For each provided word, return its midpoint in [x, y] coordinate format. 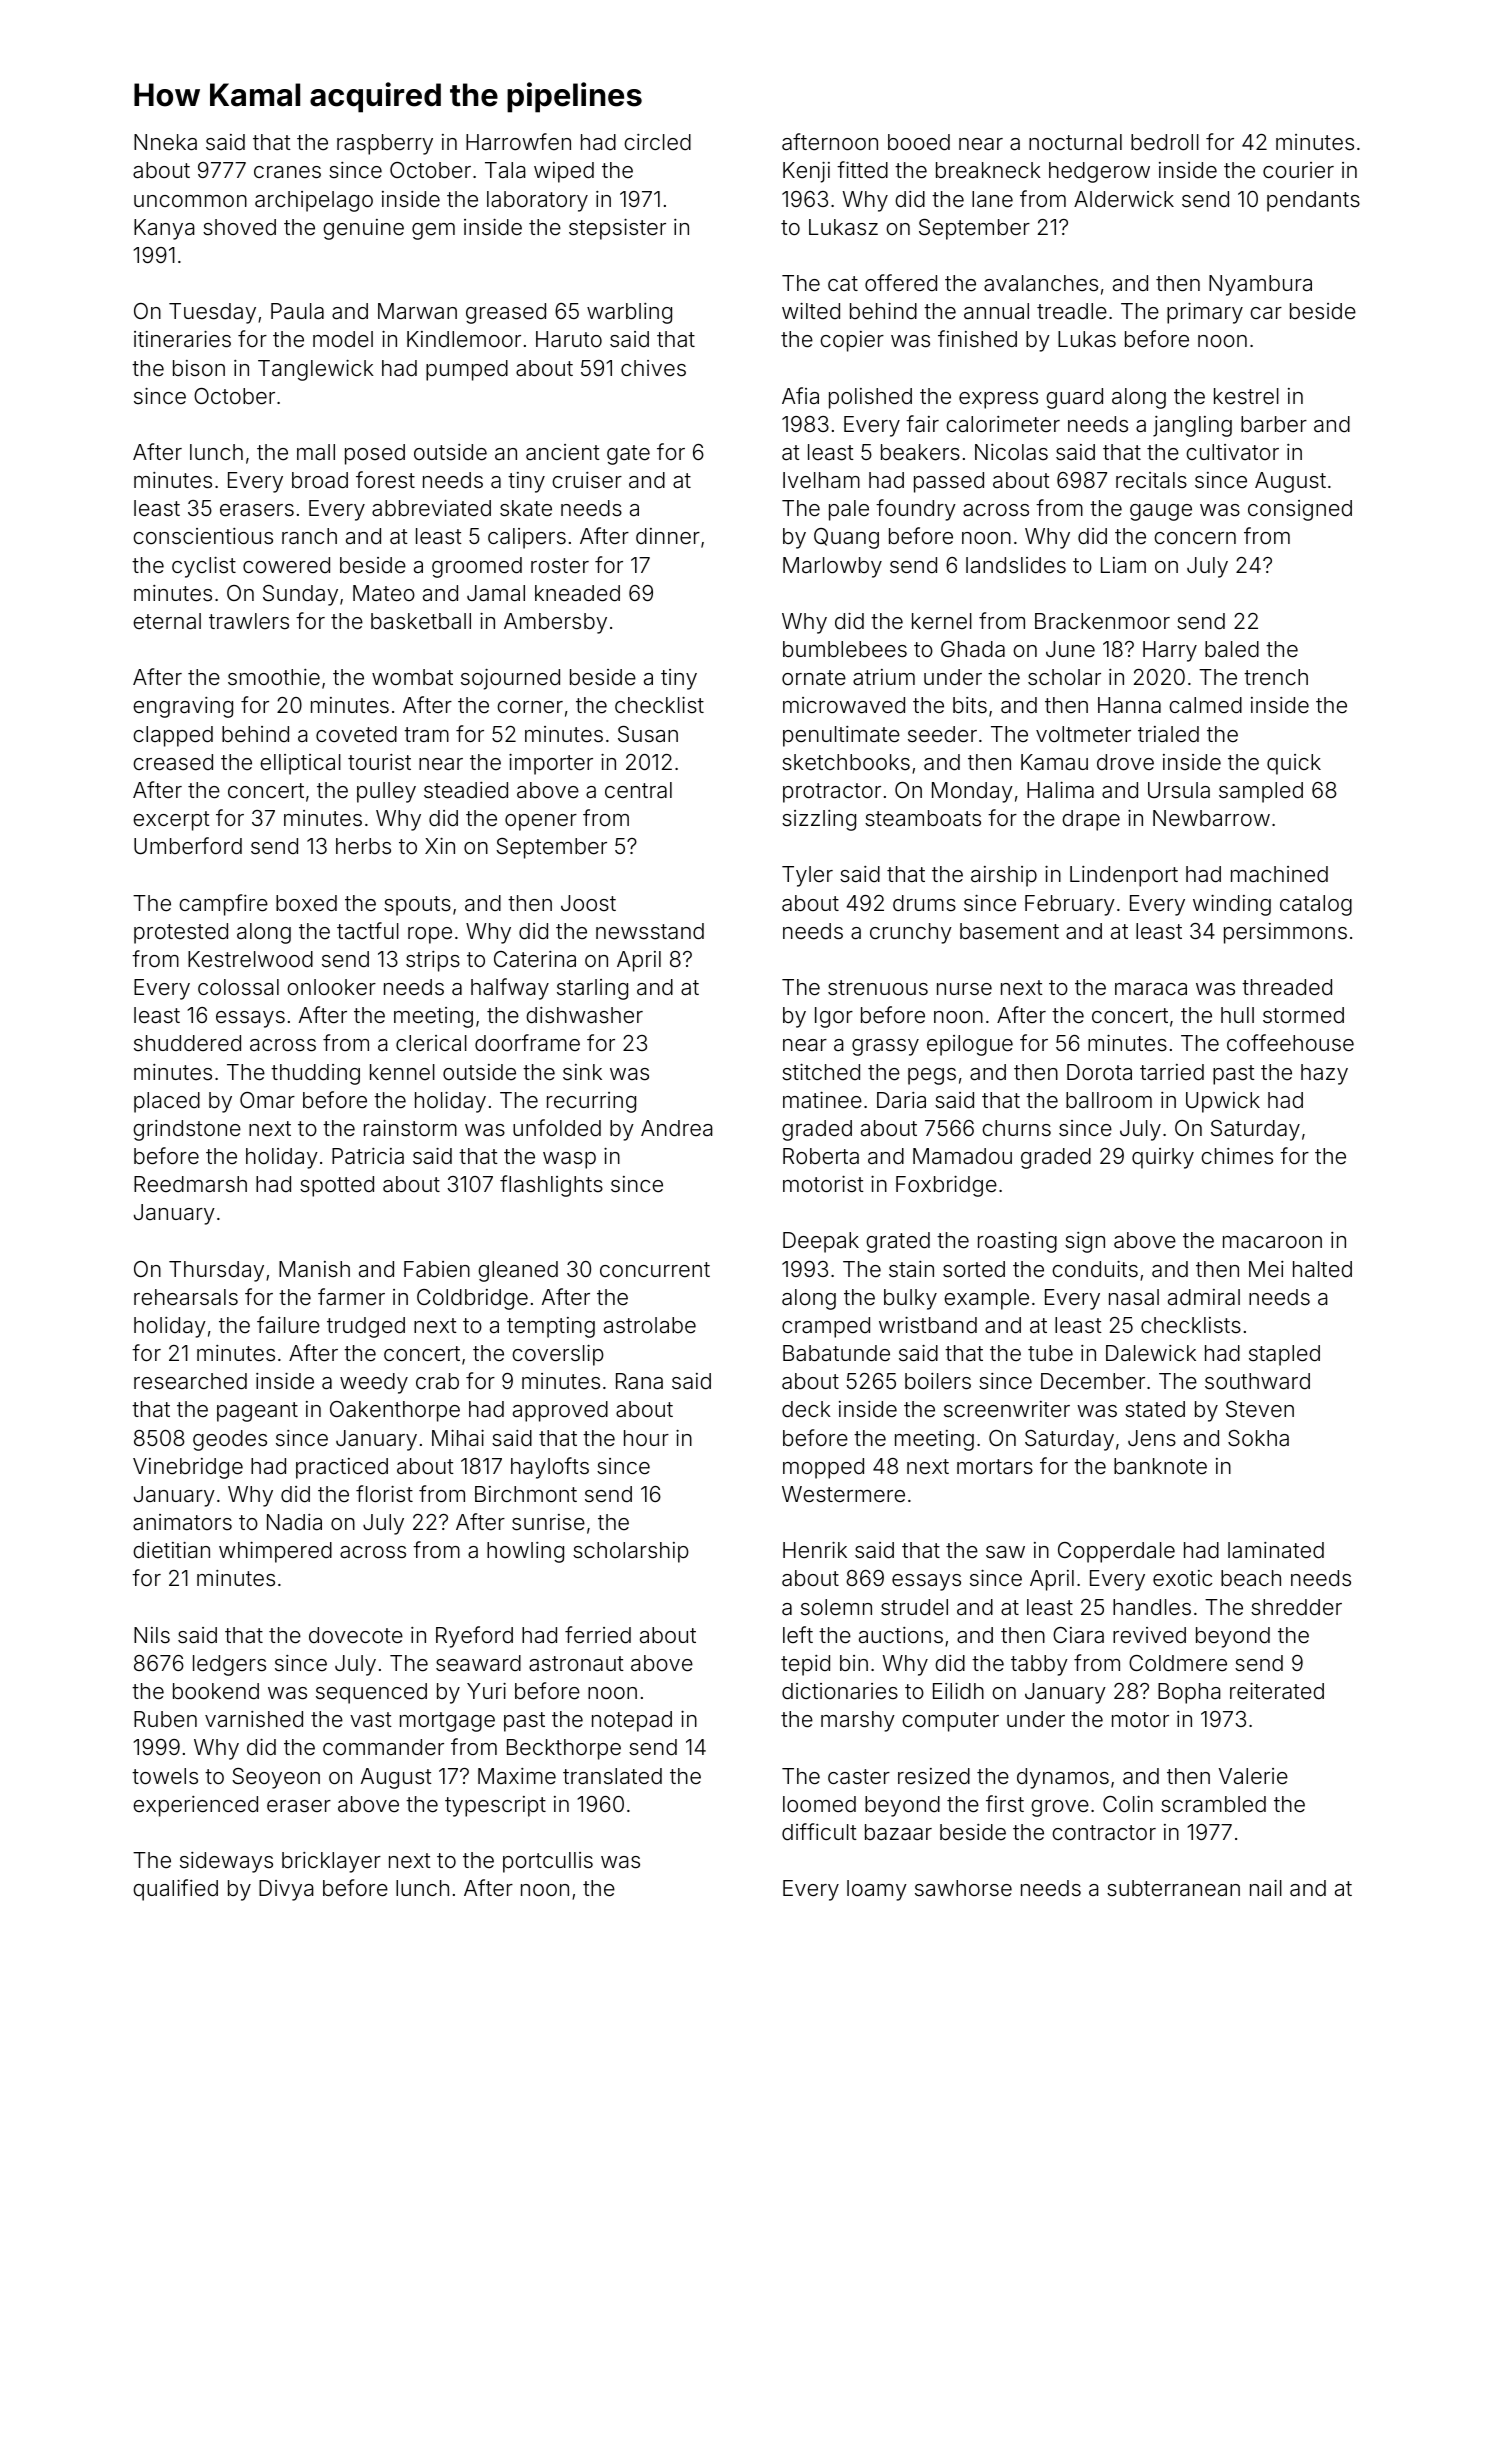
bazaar [898, 1832]
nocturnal [1075, 142]
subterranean [1173, 1888]
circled [657, 142]
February [1070, 905]
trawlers [249, 621]
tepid [805, 1665]
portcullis [548, 1862]
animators [182, 1522]
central [638, 790]
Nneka [165, 142]
